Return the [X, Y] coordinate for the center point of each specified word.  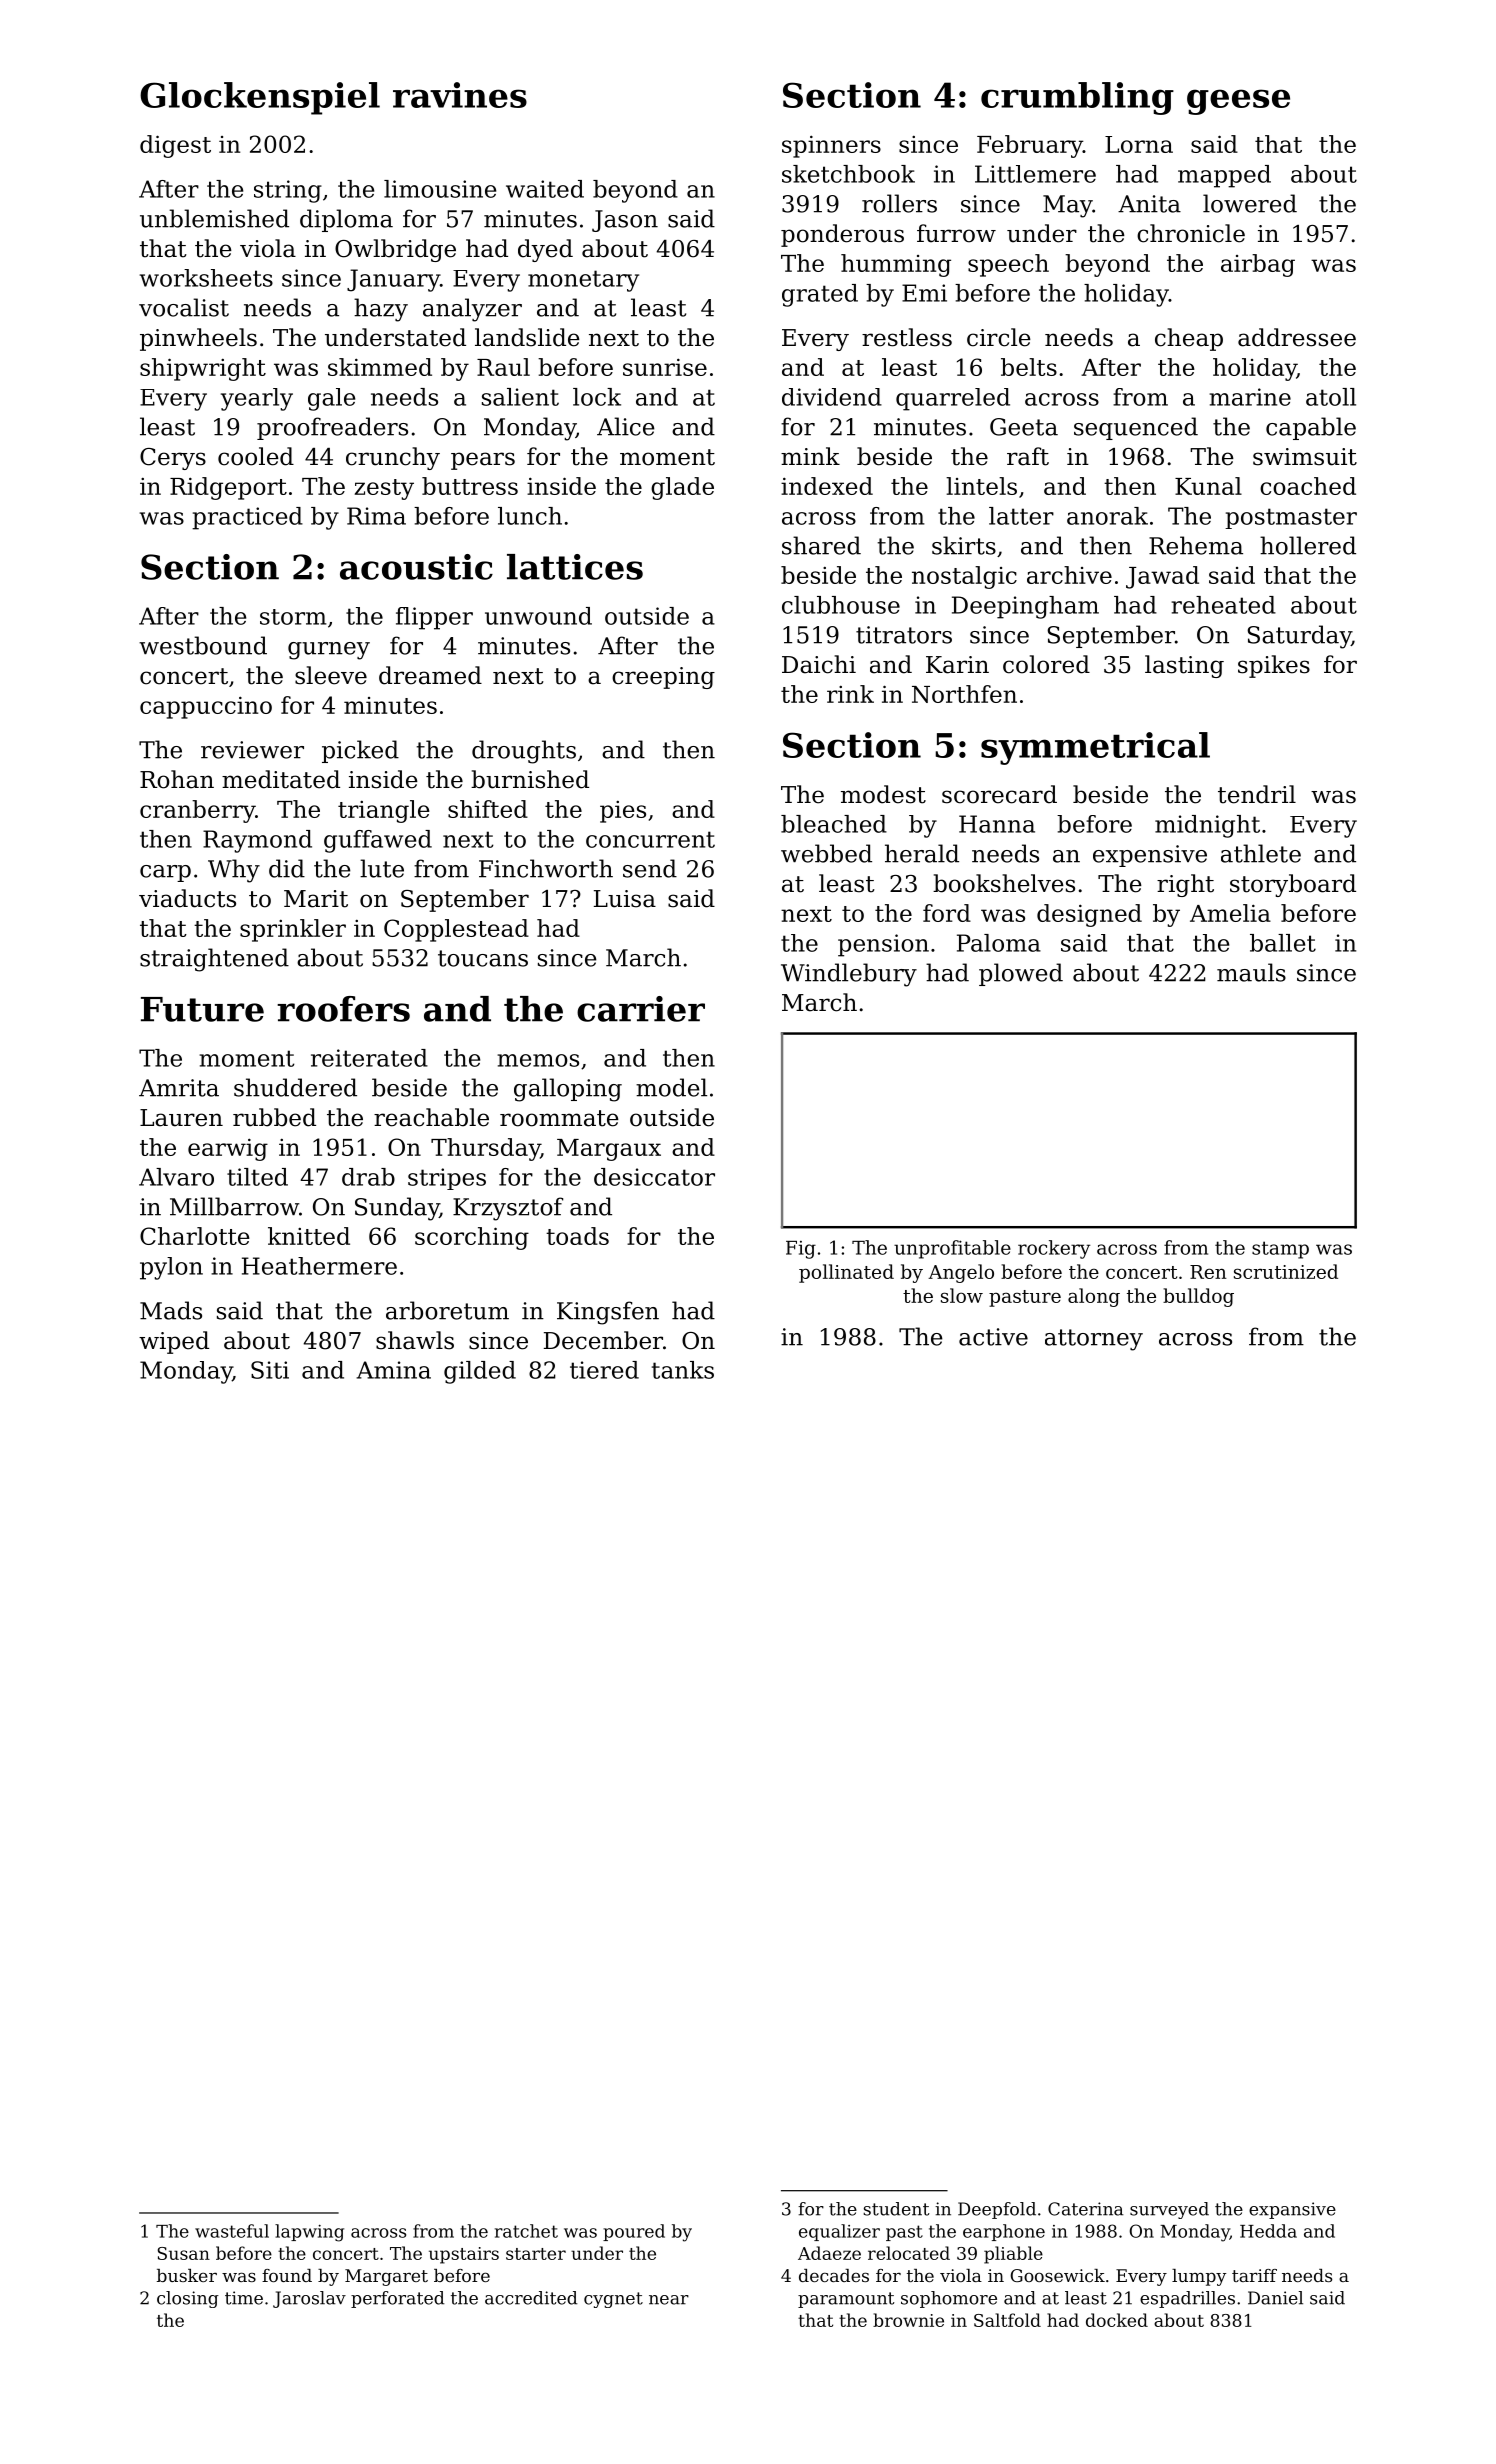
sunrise [665, 367]
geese [1238, 102]
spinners [831, 146]
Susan [184, 2253]
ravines [460, 95]
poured [634, 2232]
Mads [171, 1310]
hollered [1308, 545]
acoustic [416, 567]
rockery [1054, 1249]
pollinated [846, 1273]
